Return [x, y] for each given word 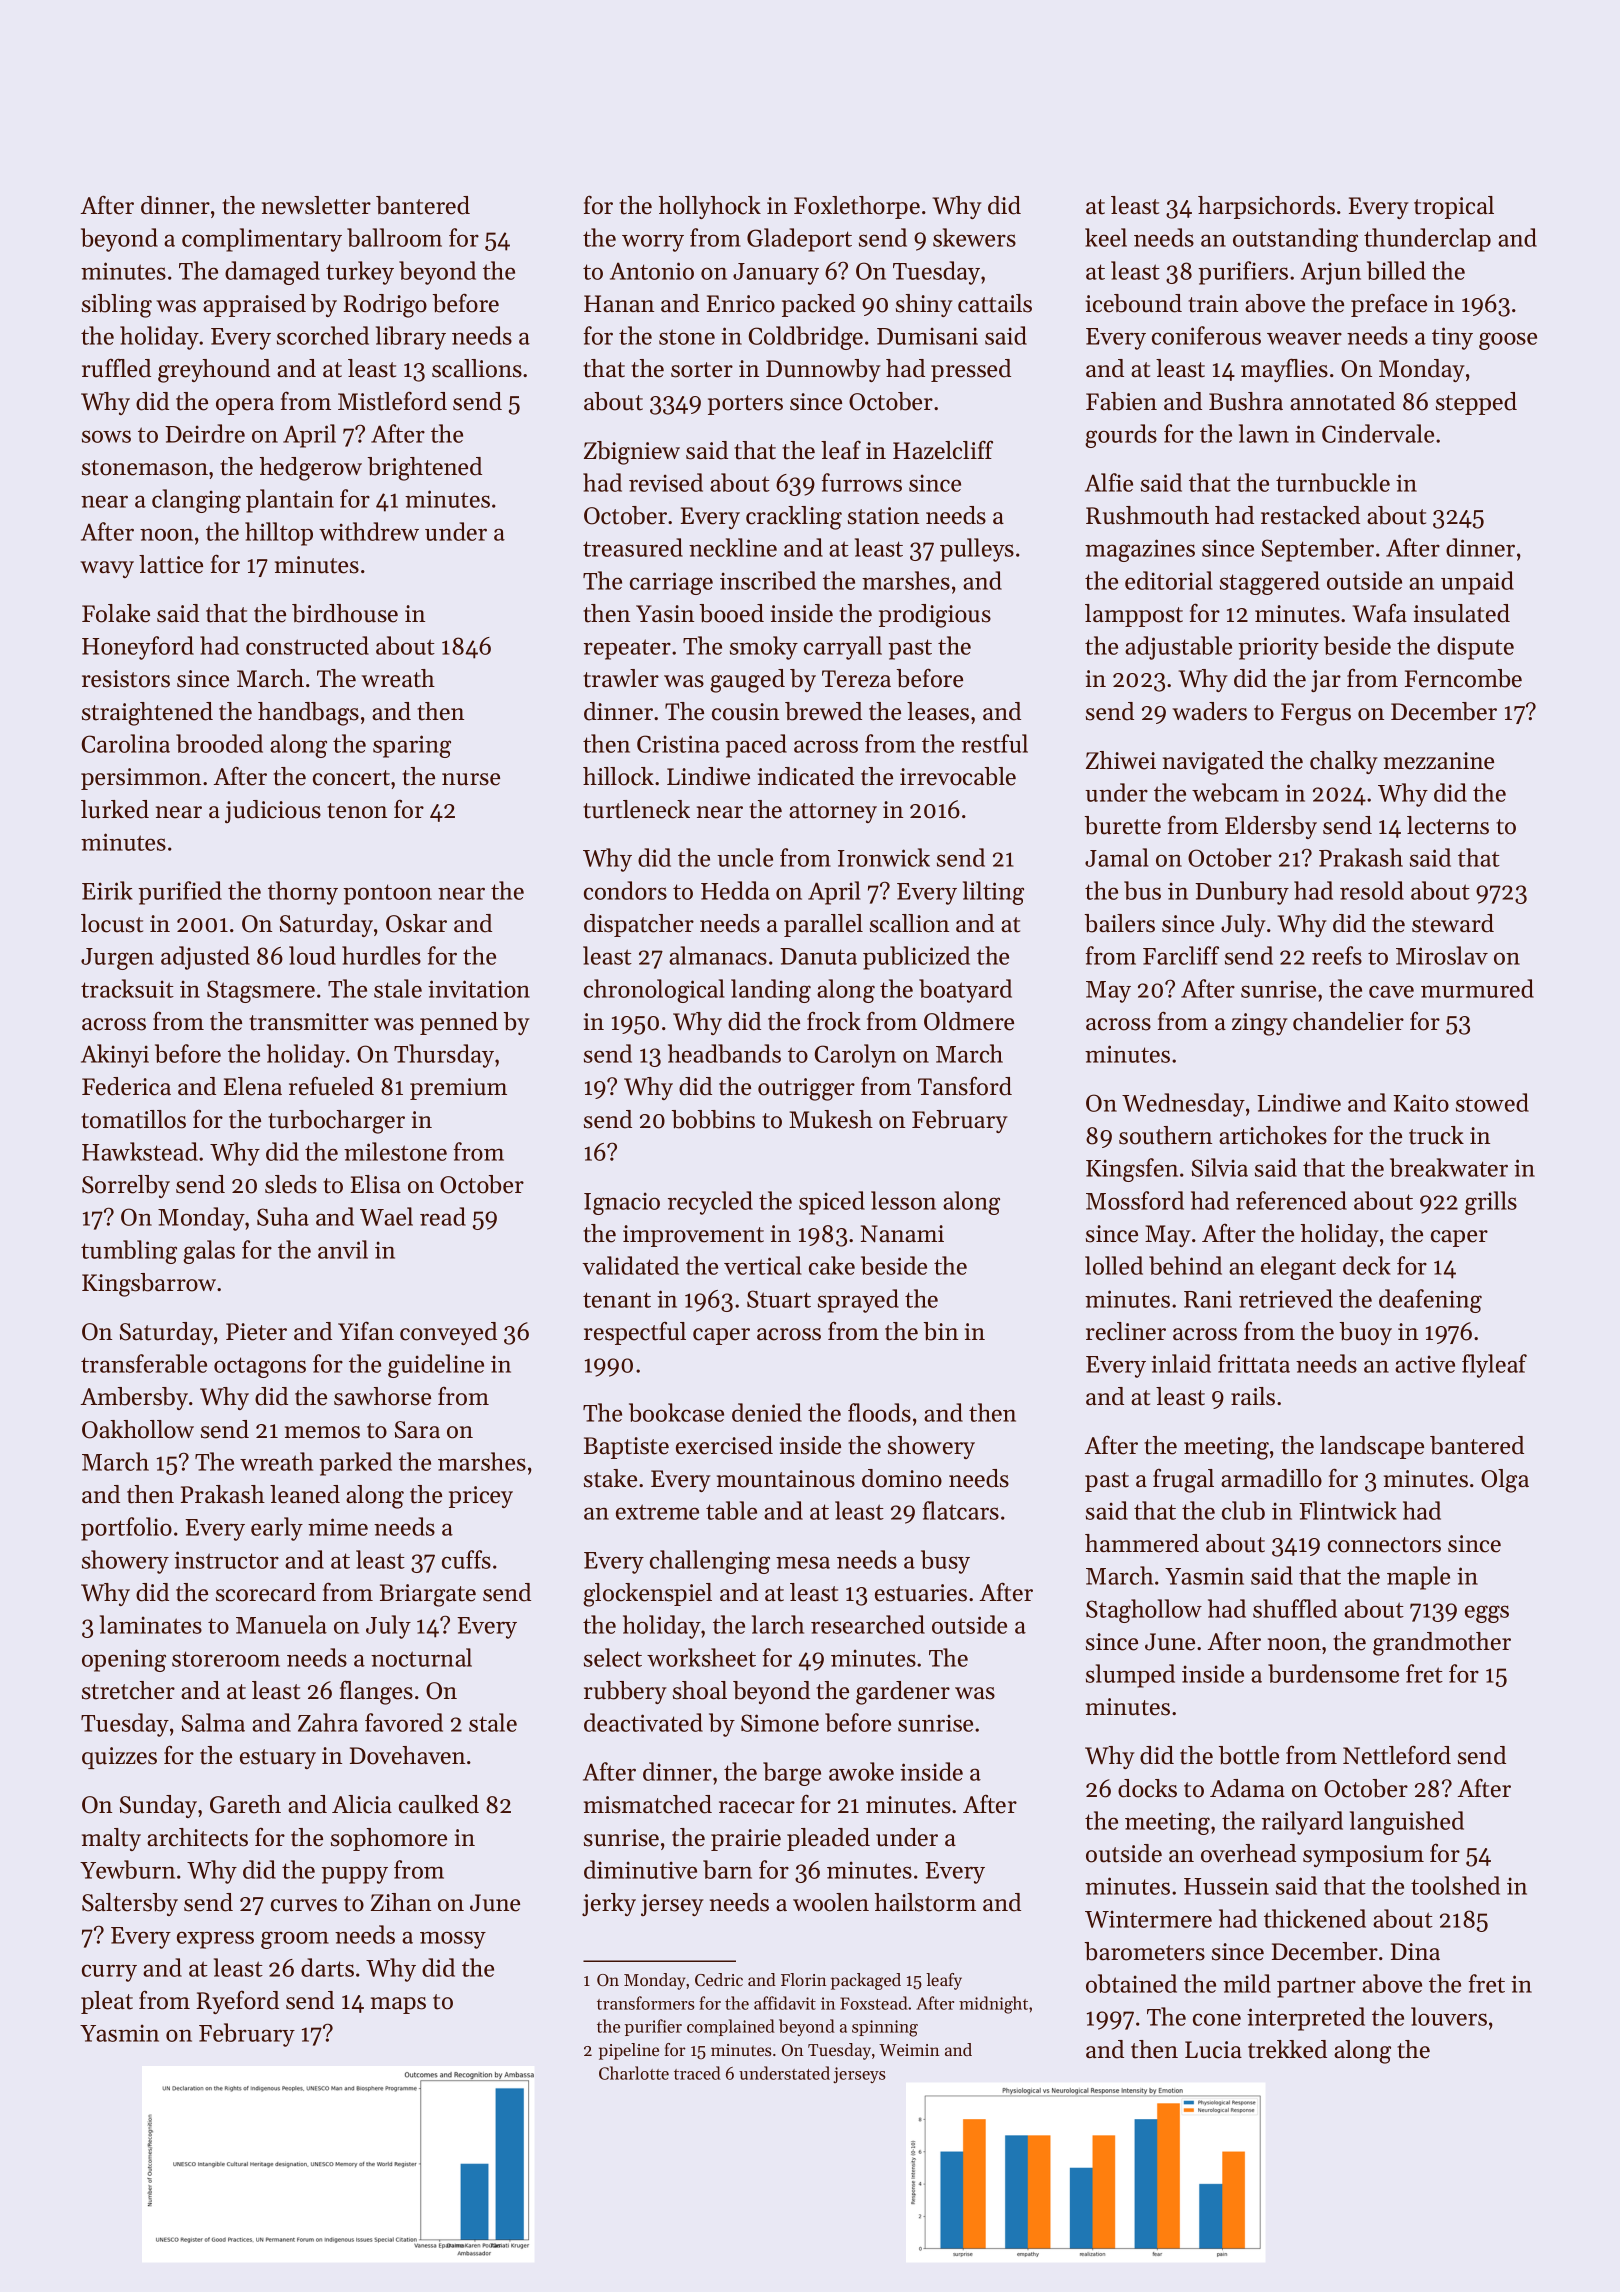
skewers [974, 237]
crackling [794, 518]
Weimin [909, 2050]
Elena [253, 1086]
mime [338, 1527]
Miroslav [1442, 955]
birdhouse [345, 613]
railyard [1302, 1823]
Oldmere [969, 1021]
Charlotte [634, 2073]
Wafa [1379, 613]
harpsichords [1266, 207]
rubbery [625, 1692]
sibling [117, 306]
